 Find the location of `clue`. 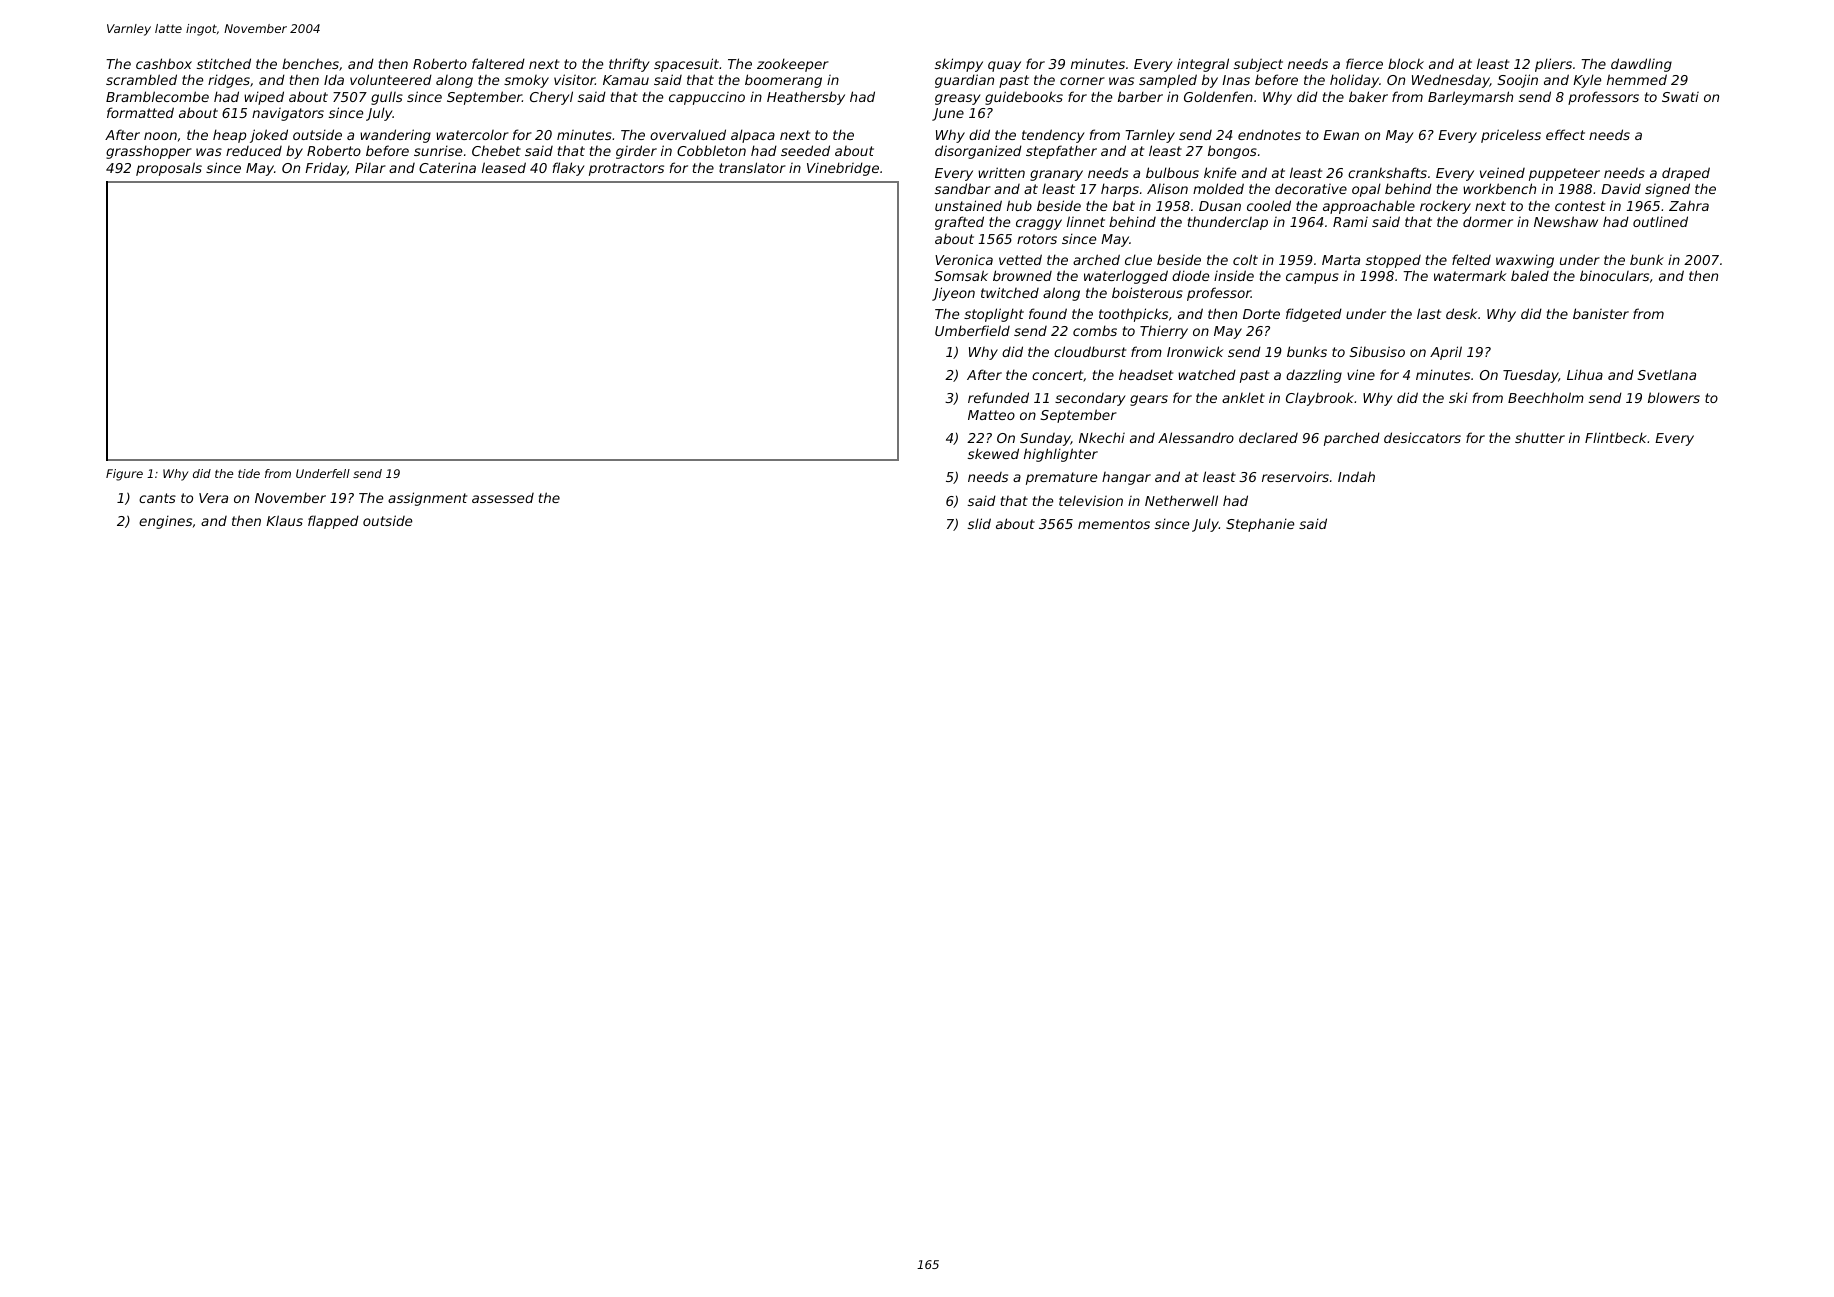

clue is located at coordinates (1138, 259).
